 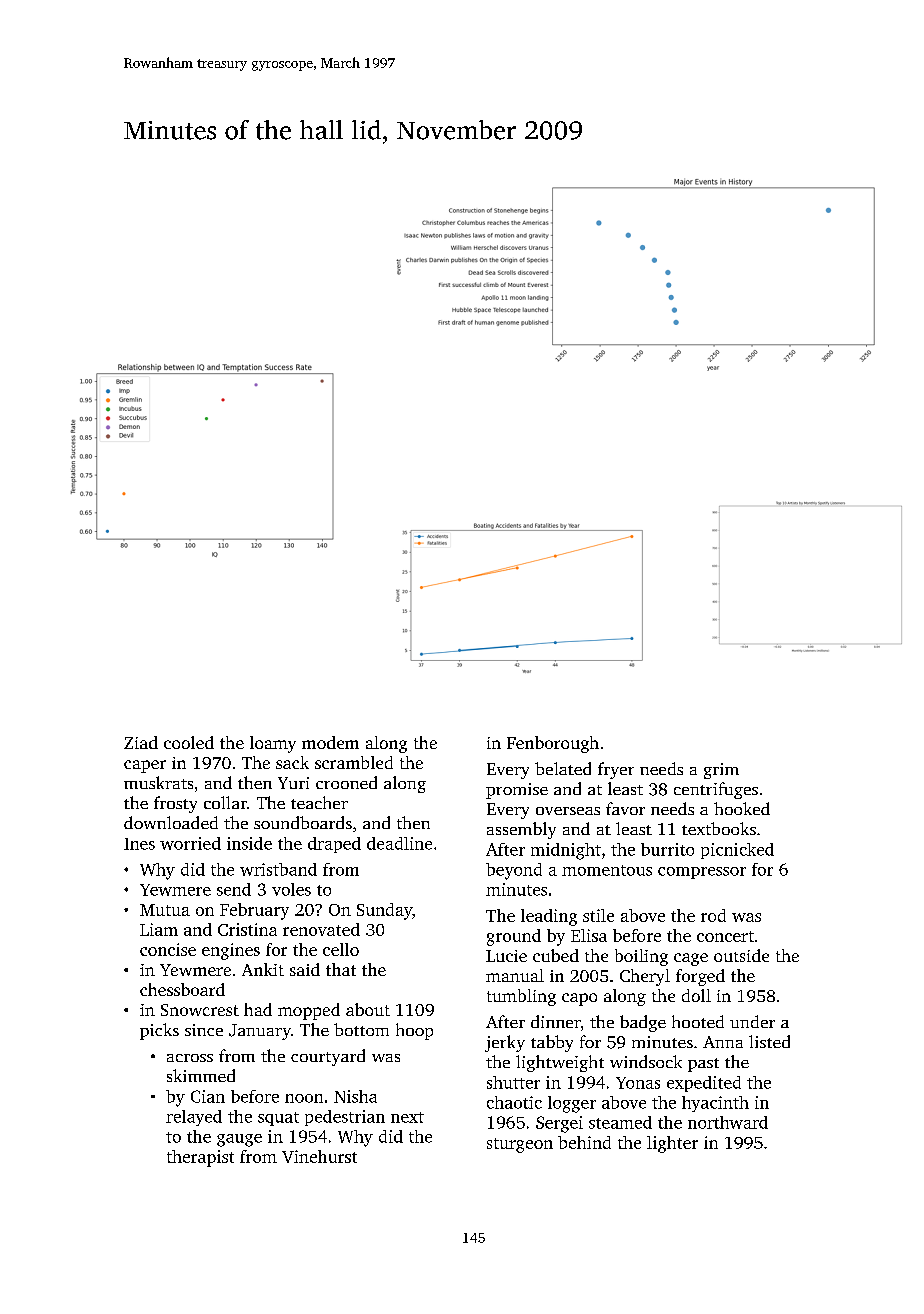 I want to click on soundboards, so click(x=303, y=822).
